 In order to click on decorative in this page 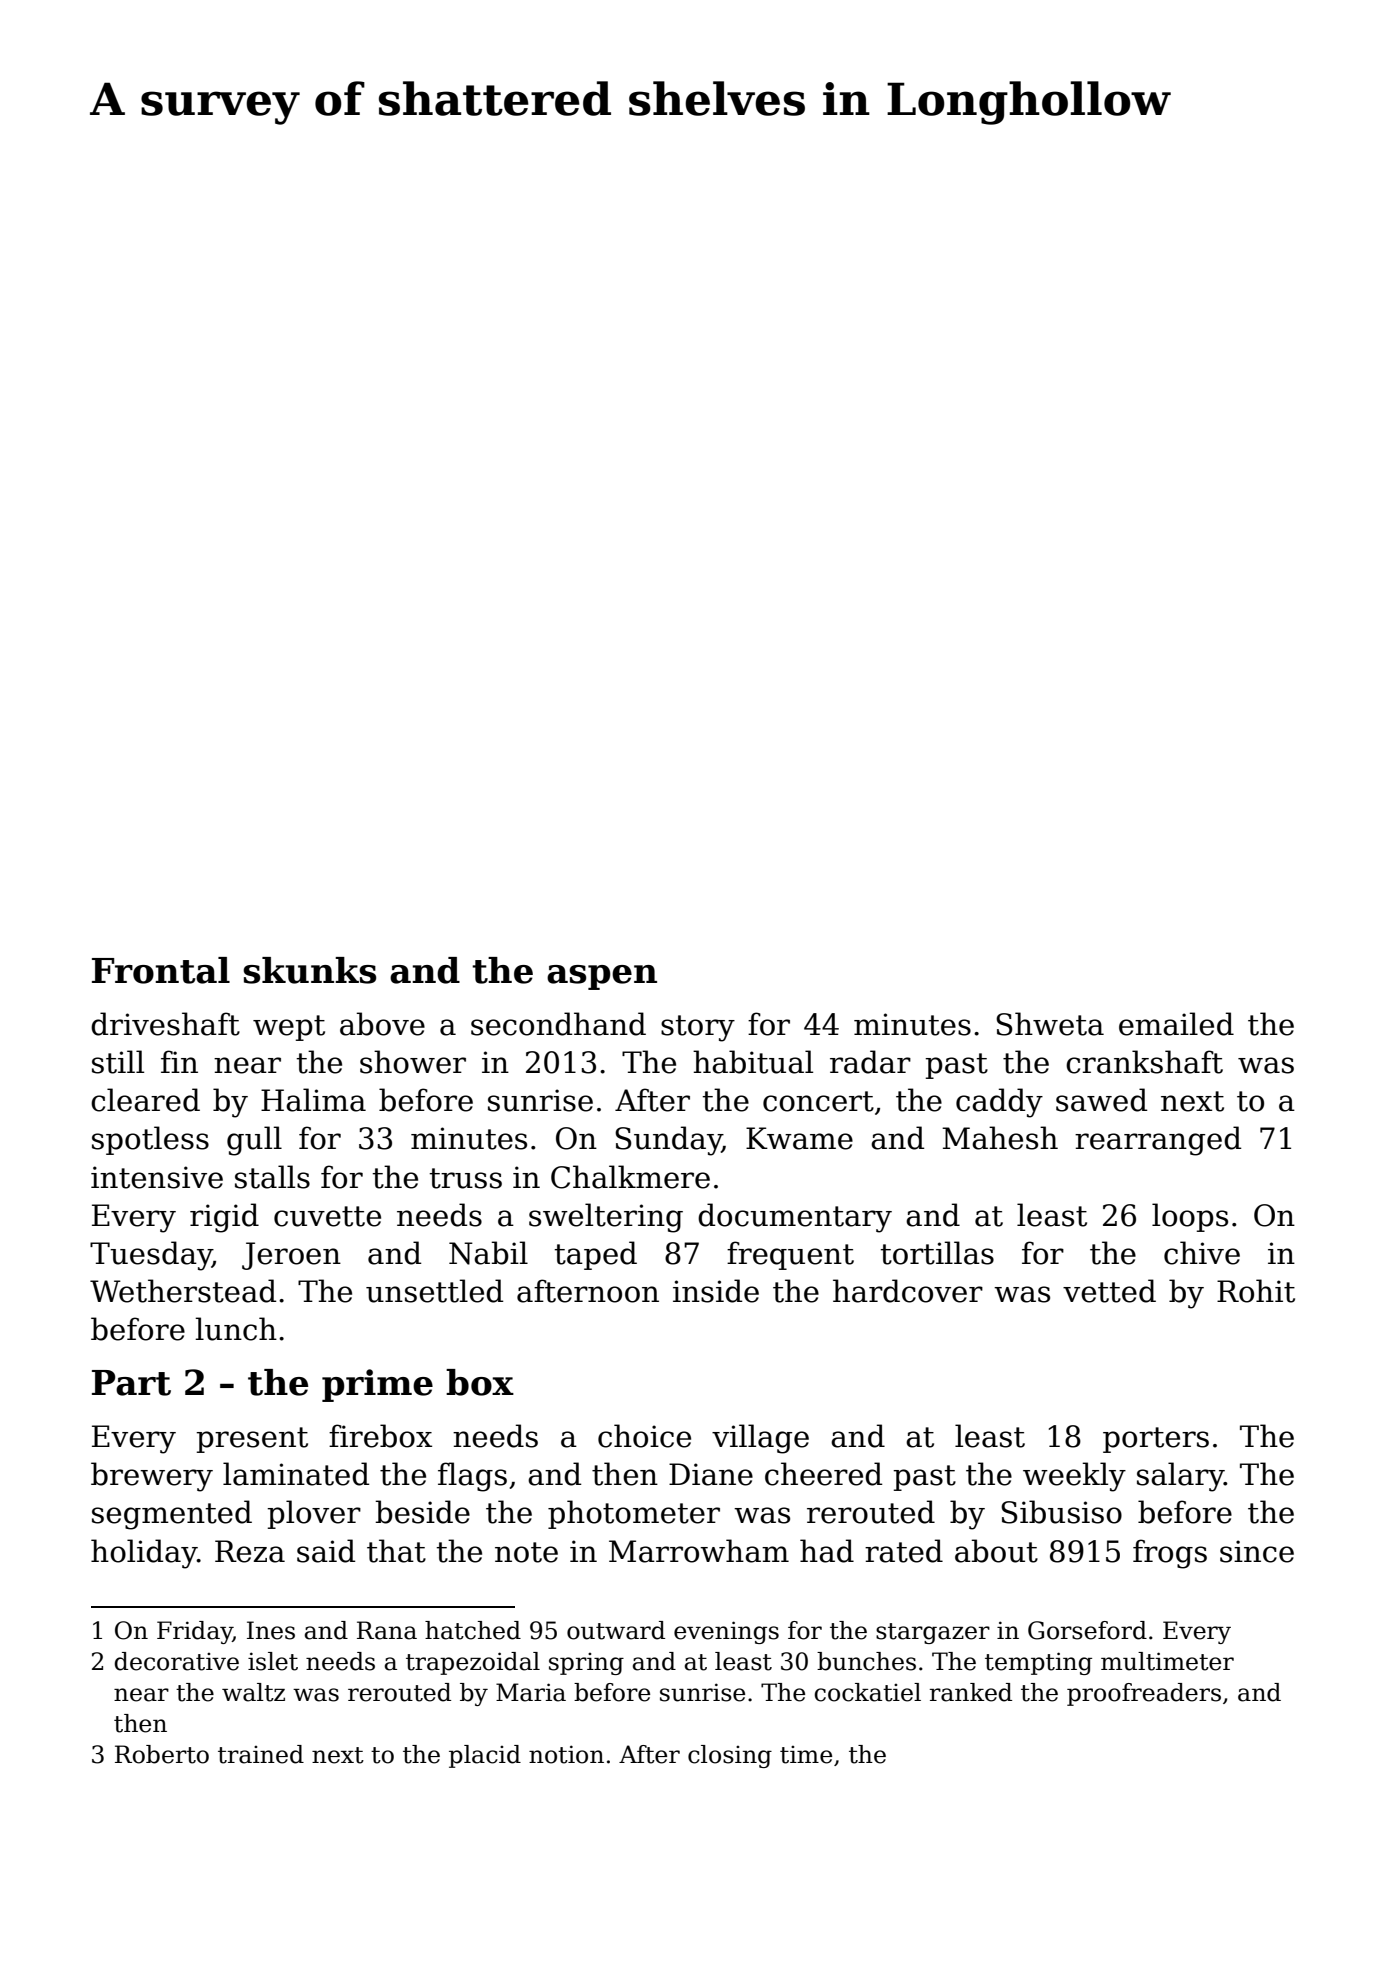, I will do `click(177, 1661)`.
